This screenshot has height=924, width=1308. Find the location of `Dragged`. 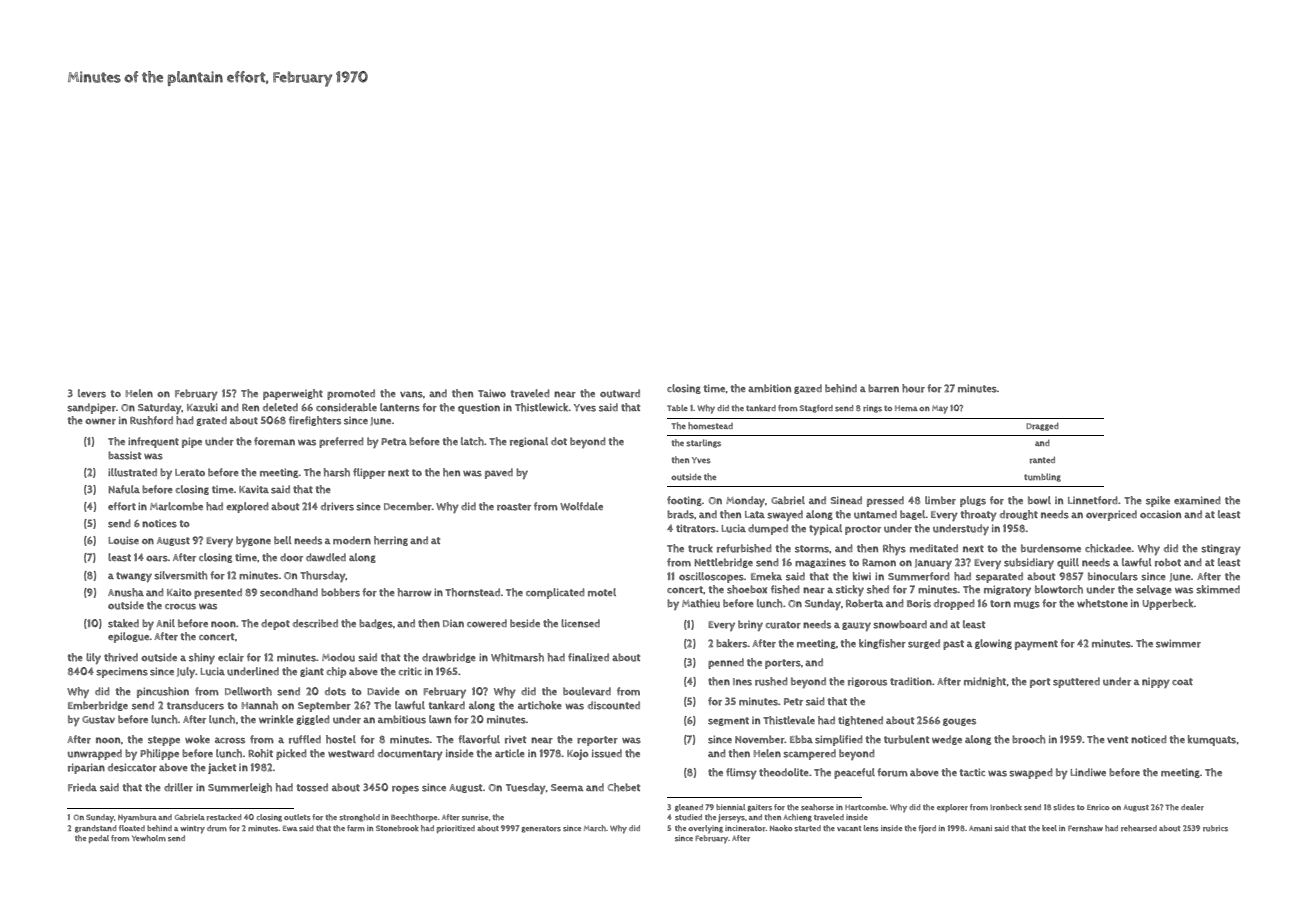

Dragged is located at coordinates (1042, 427).
